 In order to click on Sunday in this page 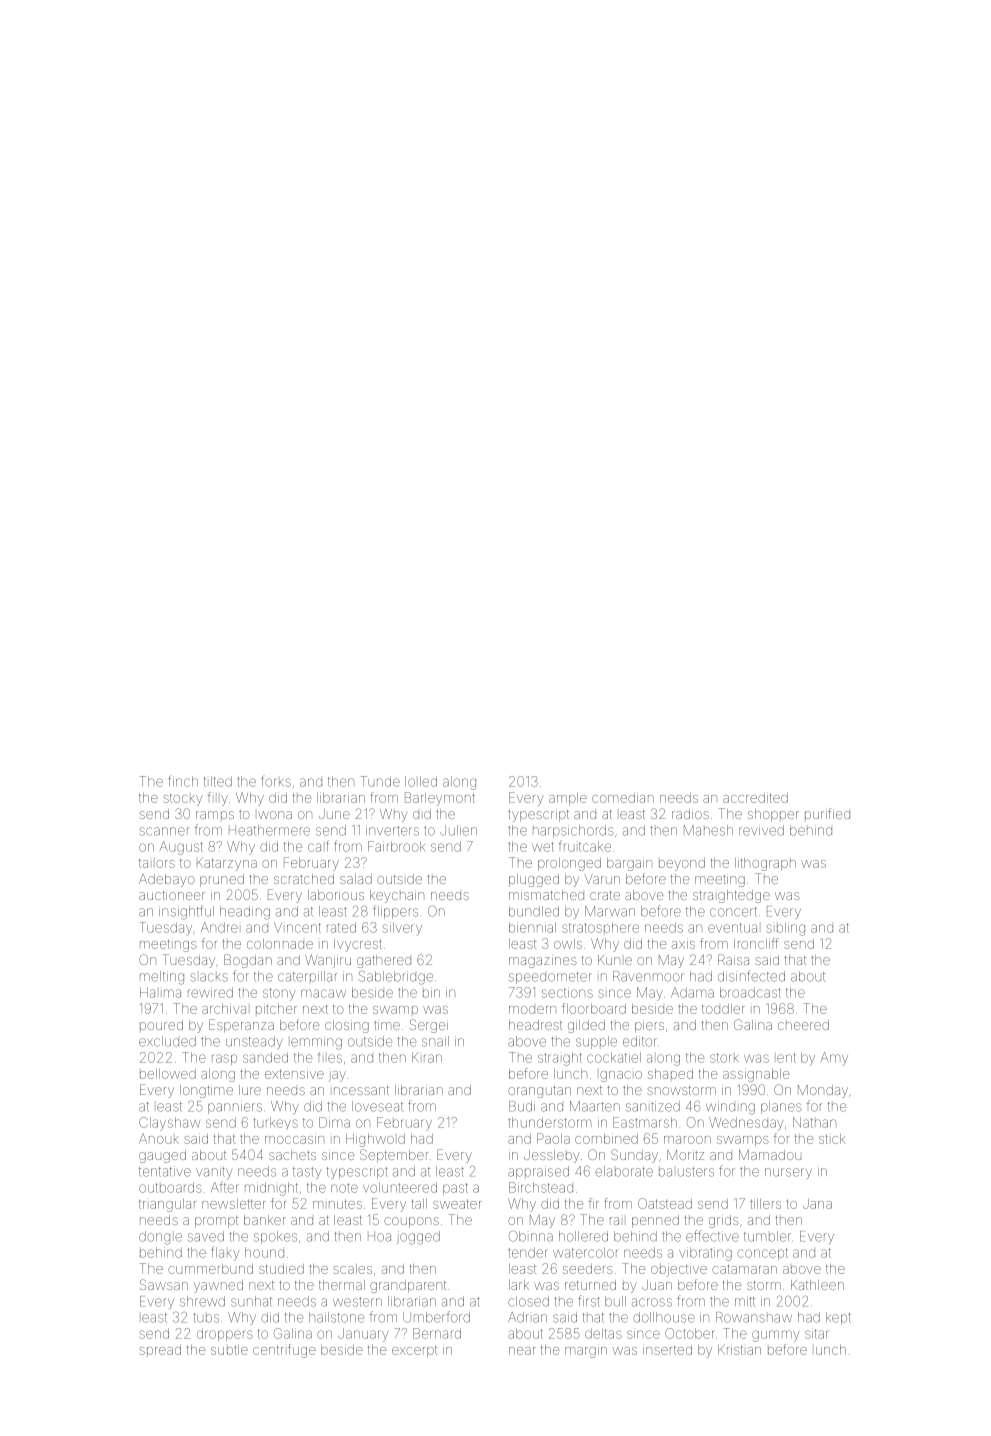, I will do `click(634, 1156)`.
